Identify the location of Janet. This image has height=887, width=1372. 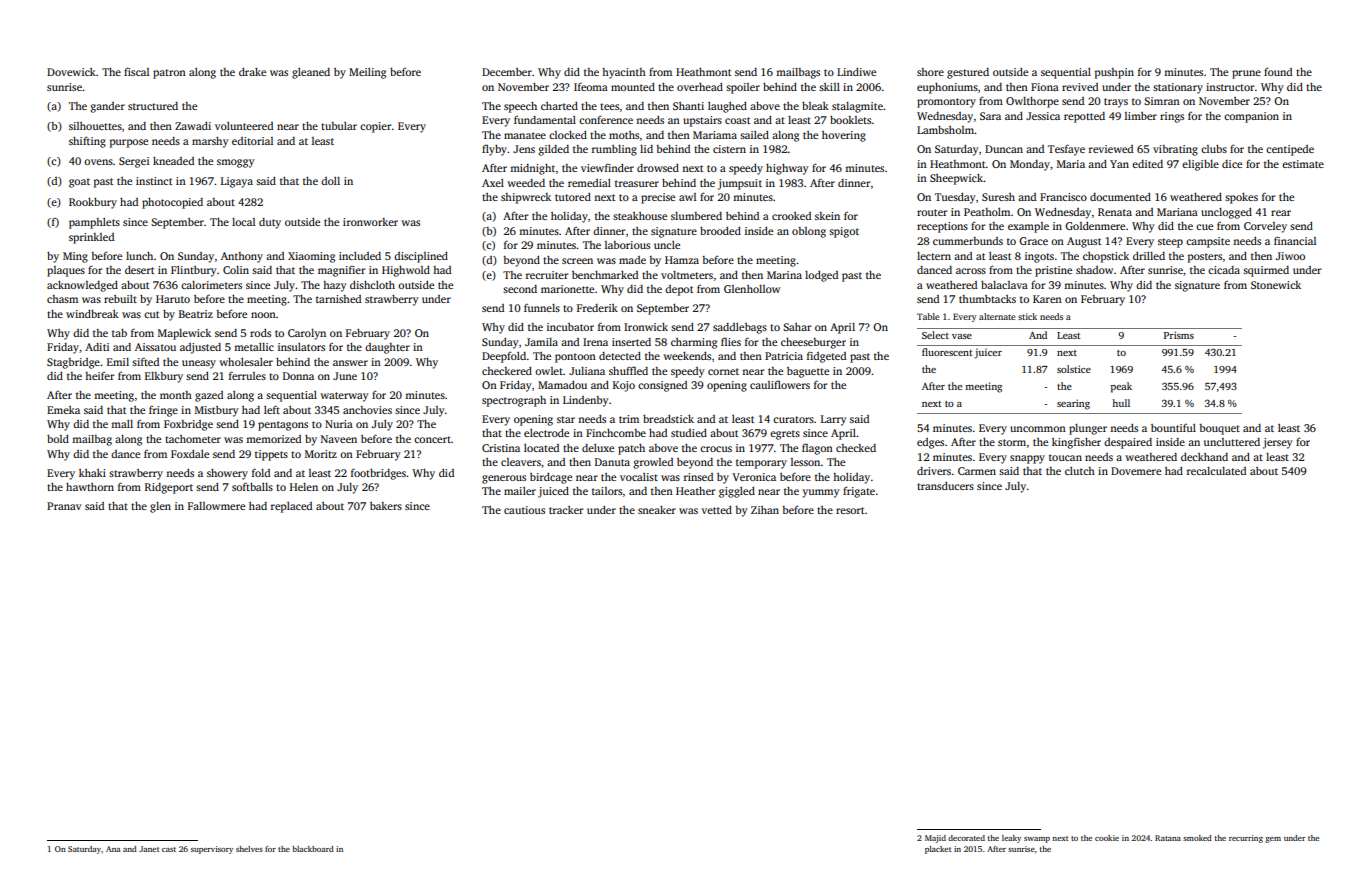
(149, 849).
